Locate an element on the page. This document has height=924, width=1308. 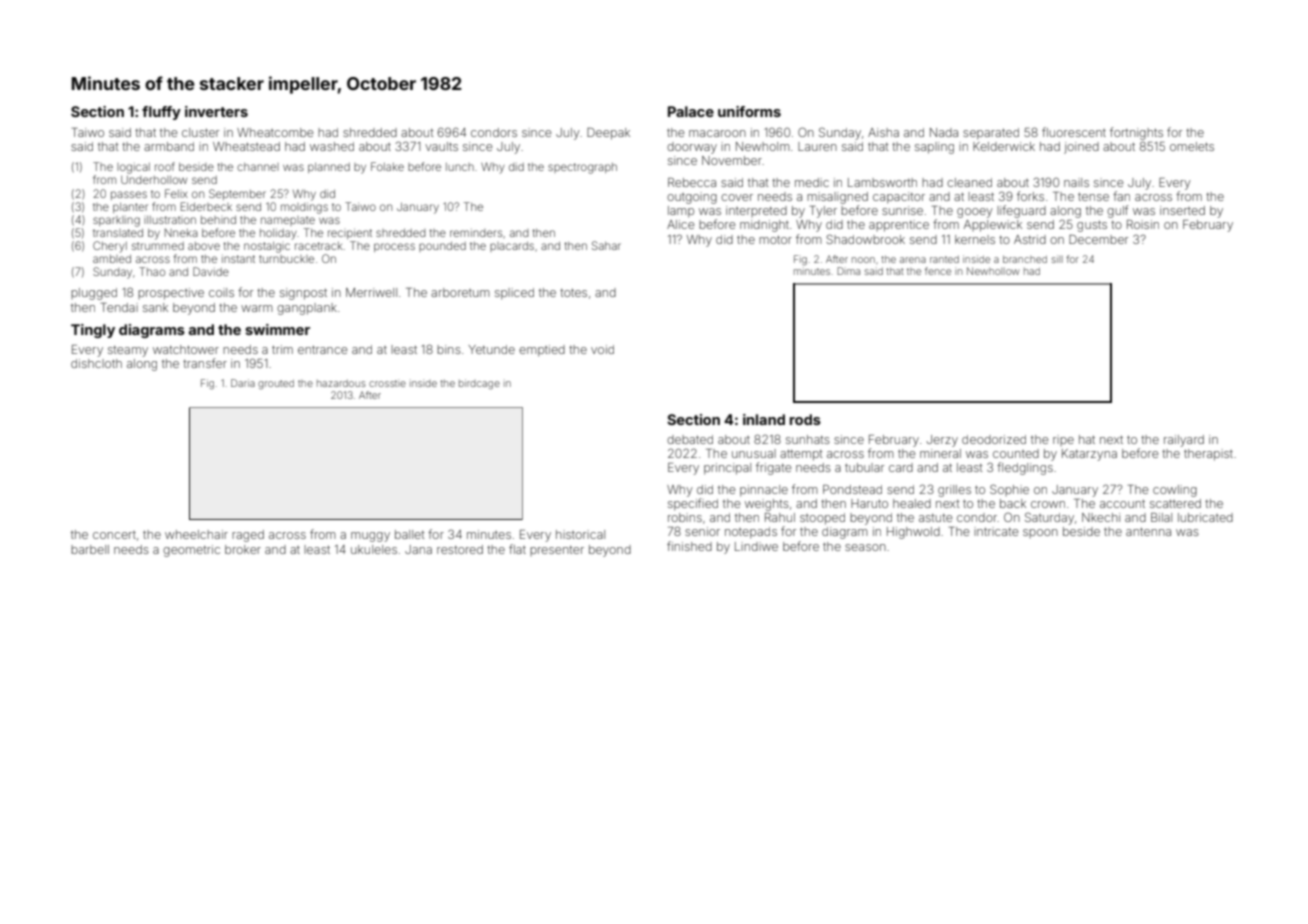
Dima is located at coordinates (848, 271).
